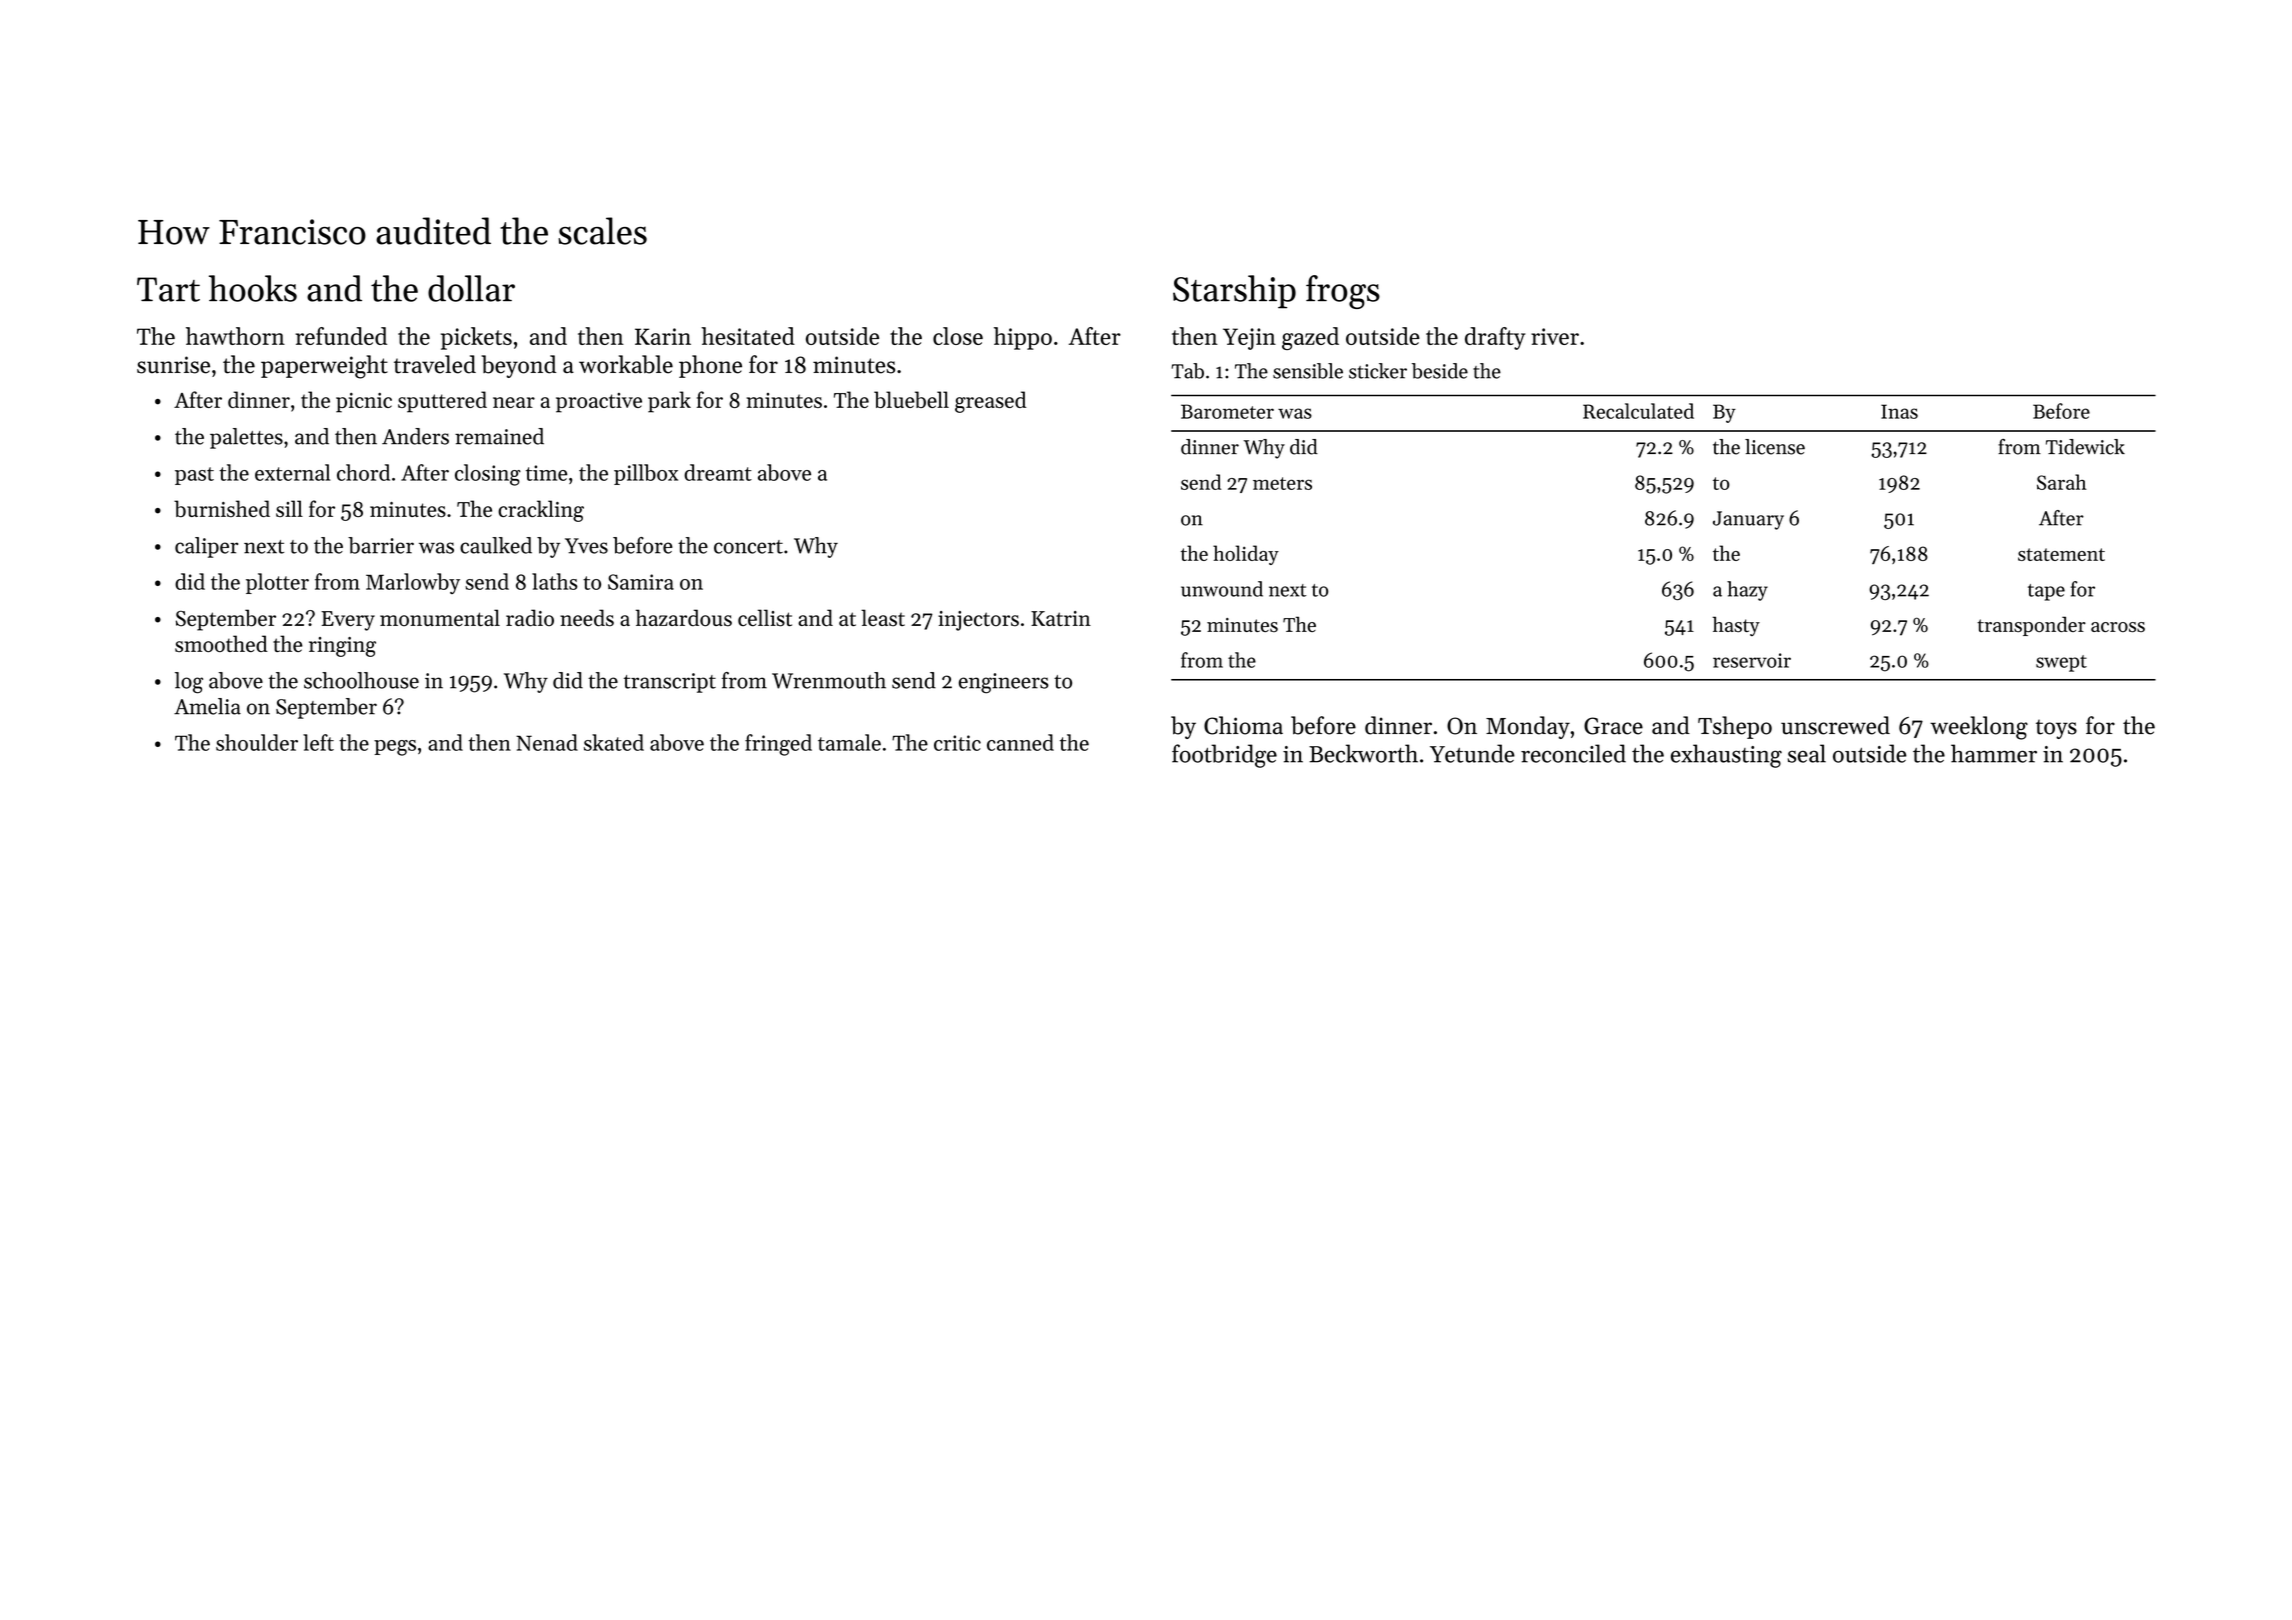 Image resolution: width=2292 pixels, height=1620 pixels. I want to click on pegs, so click(395, 748).
